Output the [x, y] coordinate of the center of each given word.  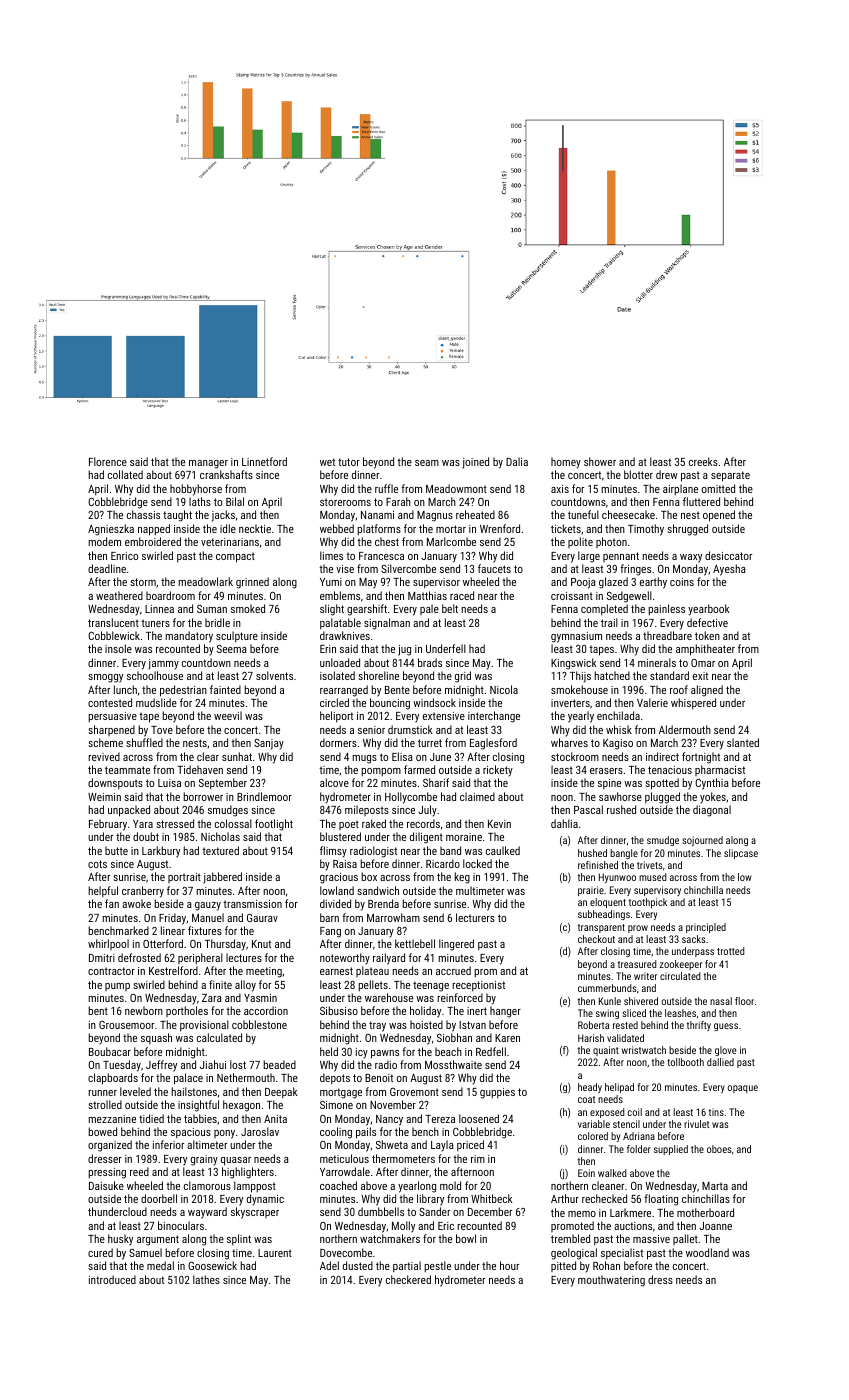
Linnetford [264, 461]
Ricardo [443, 863]
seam [427, 463]
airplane [680, 489]
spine [609, 784]
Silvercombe [408, 568]
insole [118, 648]
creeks [703, 461]
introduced [112, 1279]
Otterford [163, 943]
